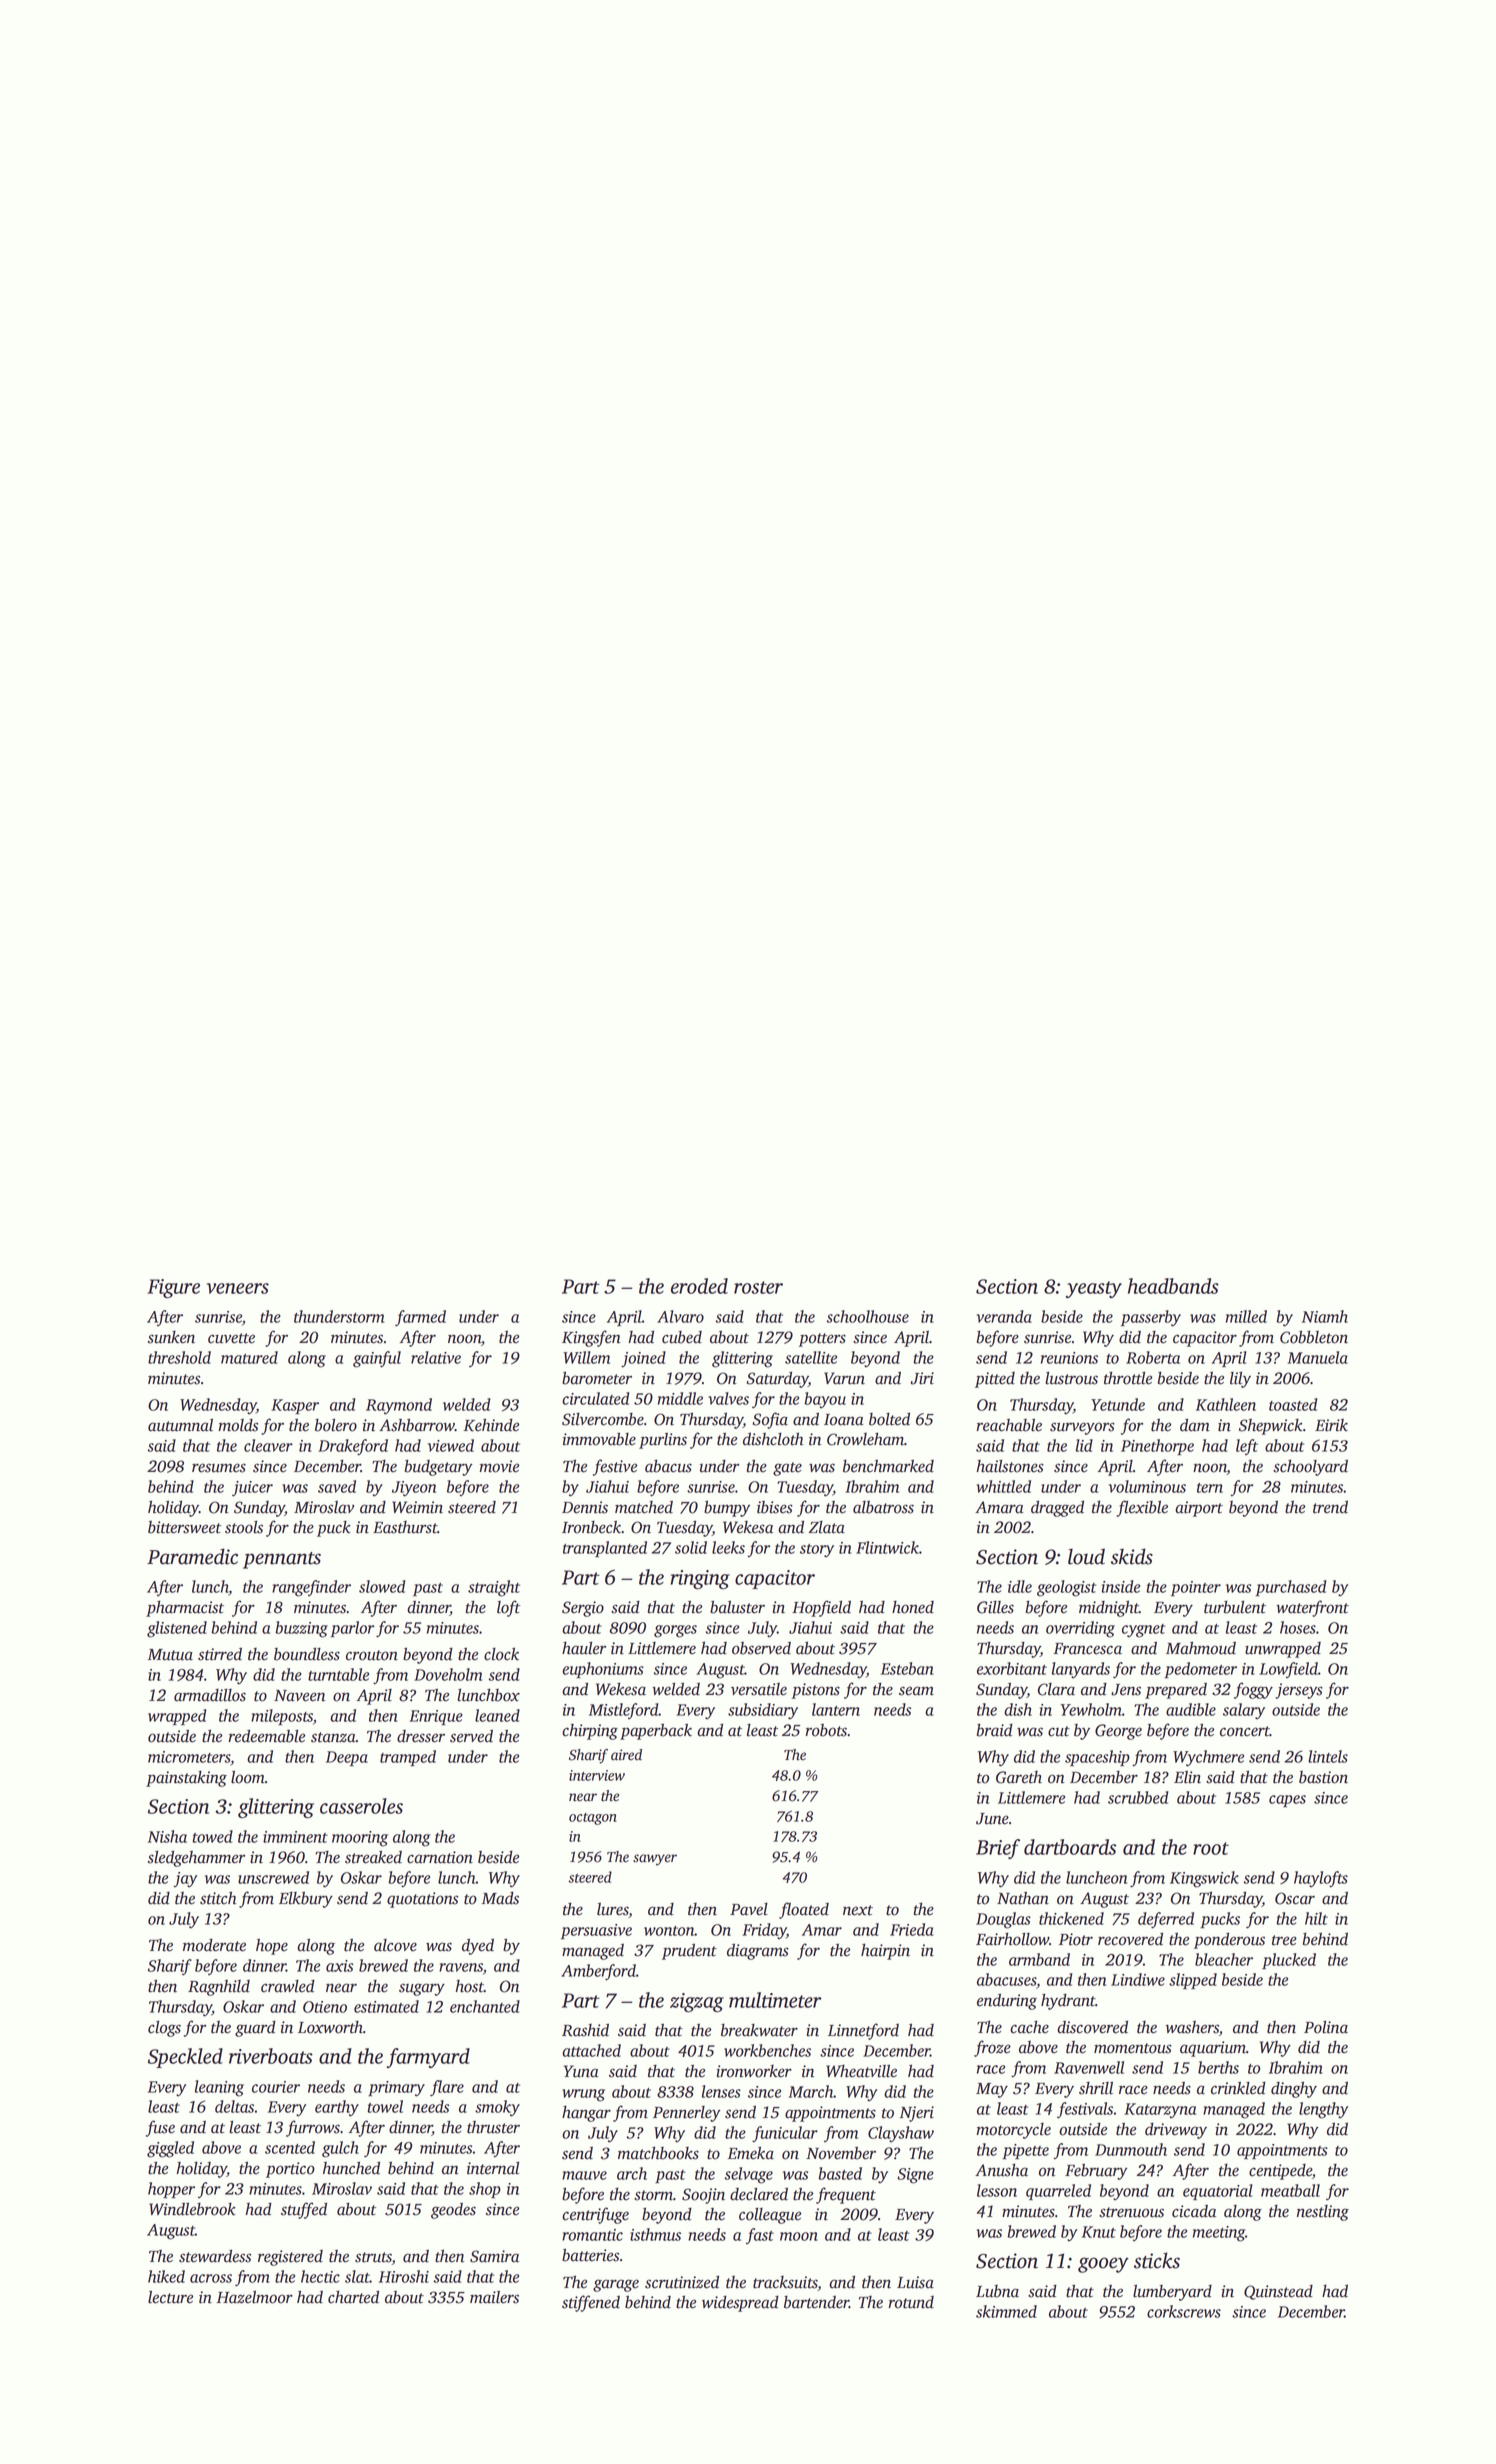  What do you see at coordinates (218, 1898) in the screenshot?
I see `stitch` at bounding box center [218, 1898].
